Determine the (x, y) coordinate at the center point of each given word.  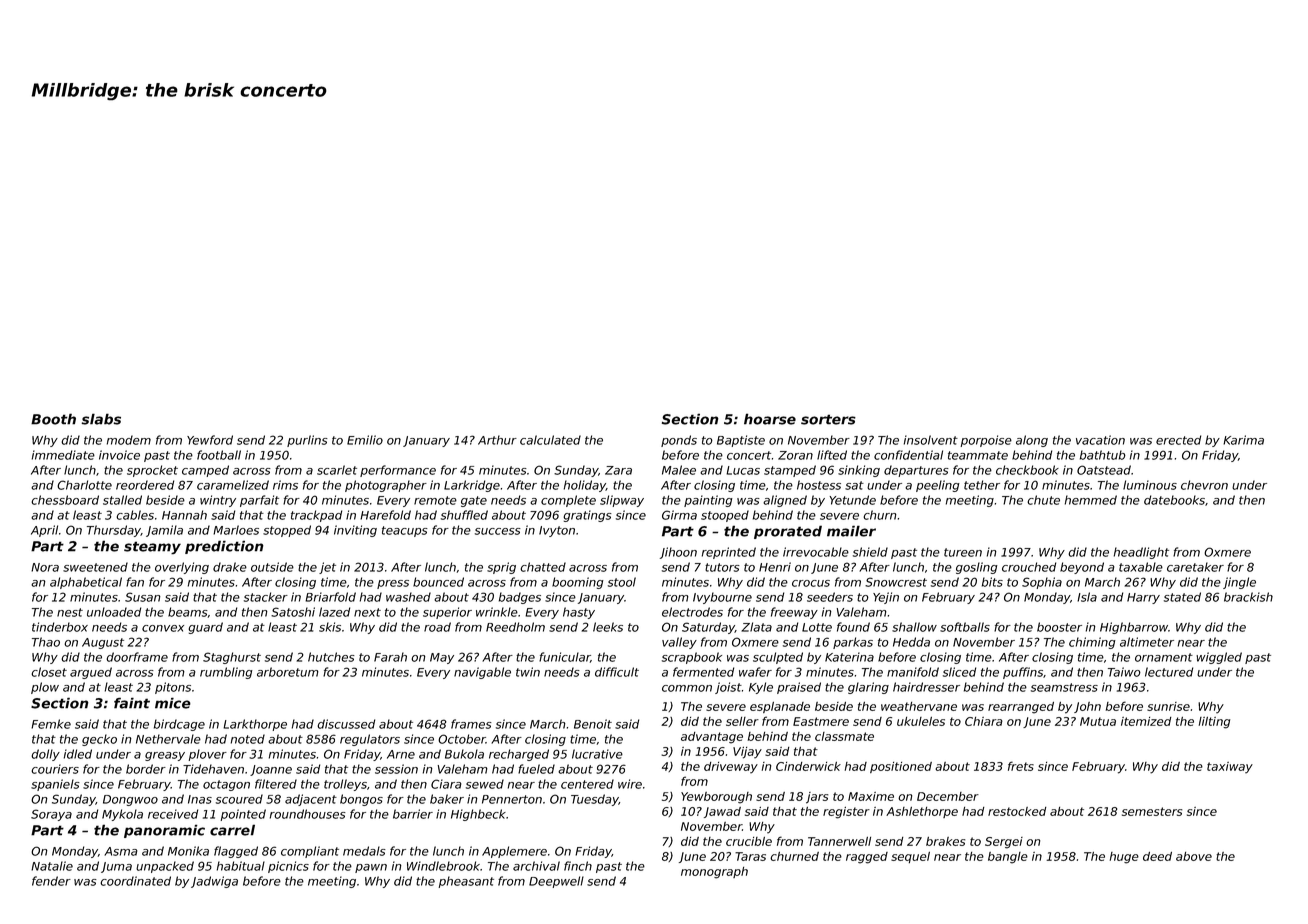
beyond (1082, 568)
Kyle (761, 688)
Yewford (210, 440)
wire (630, 784)
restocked (1017, 811)
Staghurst (232, 658)
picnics (288, 867)
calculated (550, 440)
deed (1157, 856)
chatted (543, 567)
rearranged (1021, 708)
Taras (750, 856)
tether (982, 485)
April (44, 531)
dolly (45, 755)
